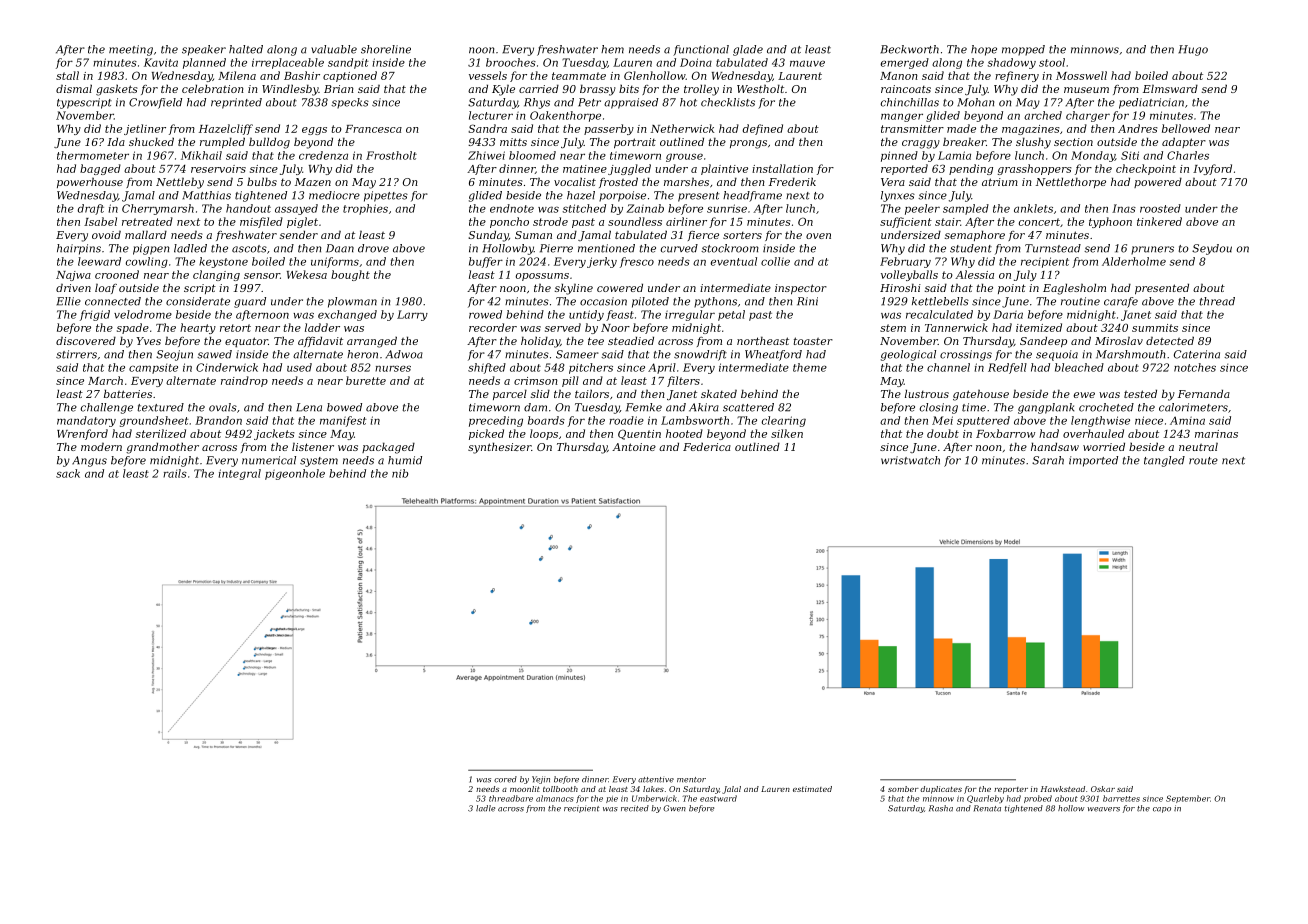 Image resolution: width=1308 pixels, height=924 pixels. What do you see at coordinates (1193, 50) in the document?
I see `Hugo` at bounding box center [1193, 50].
